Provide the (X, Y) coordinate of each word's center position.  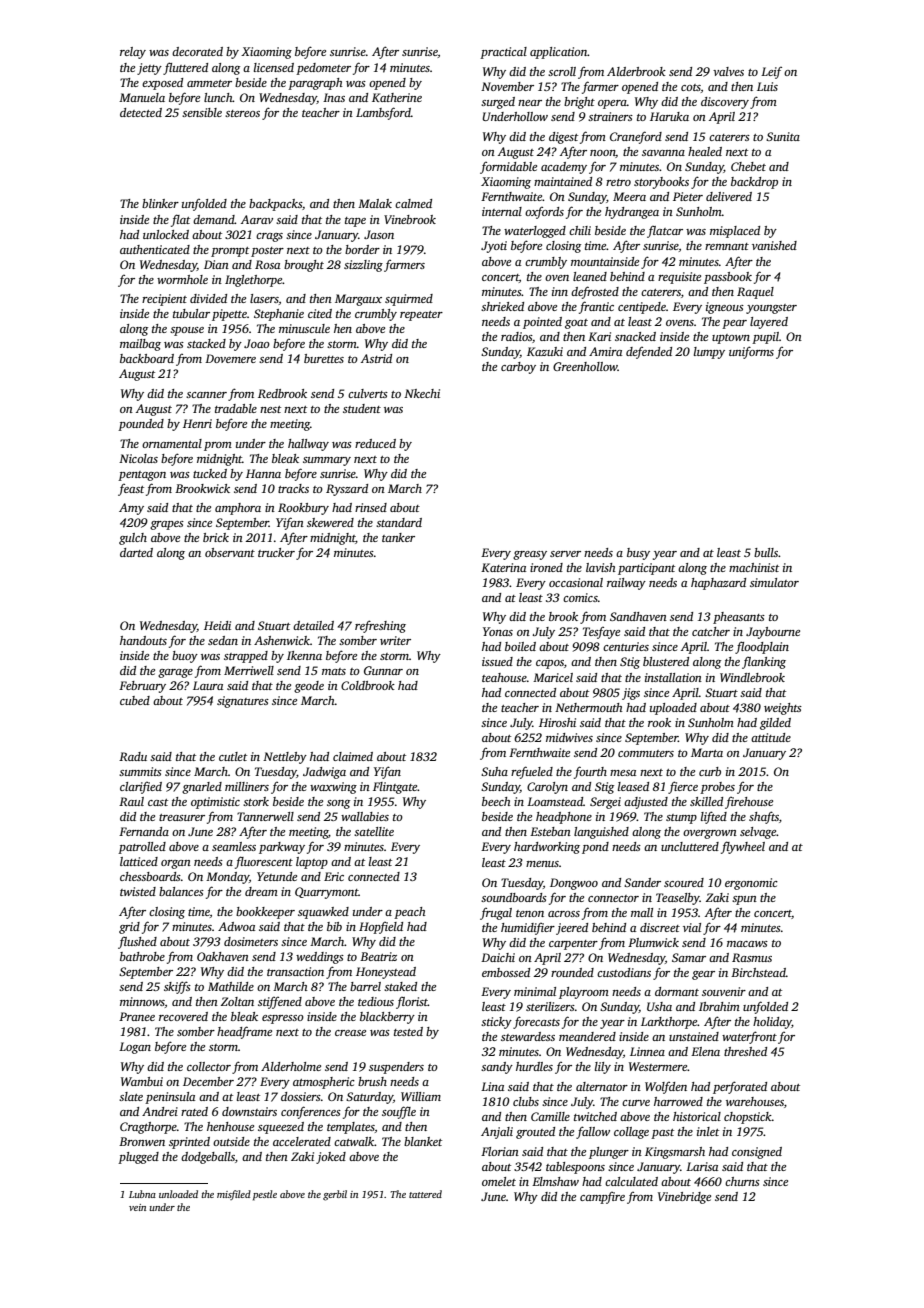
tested (408, 1031)
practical (503, 53)
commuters (646, 753)
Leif (771, 73)
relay (133, 53)
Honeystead (386, 973)
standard (399, 522)
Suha (494, 771)
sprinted (189, 1143)
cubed (135, 700)
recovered (183, 1016)
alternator (602, 1086)
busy (638, 554)
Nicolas (138, 458)
